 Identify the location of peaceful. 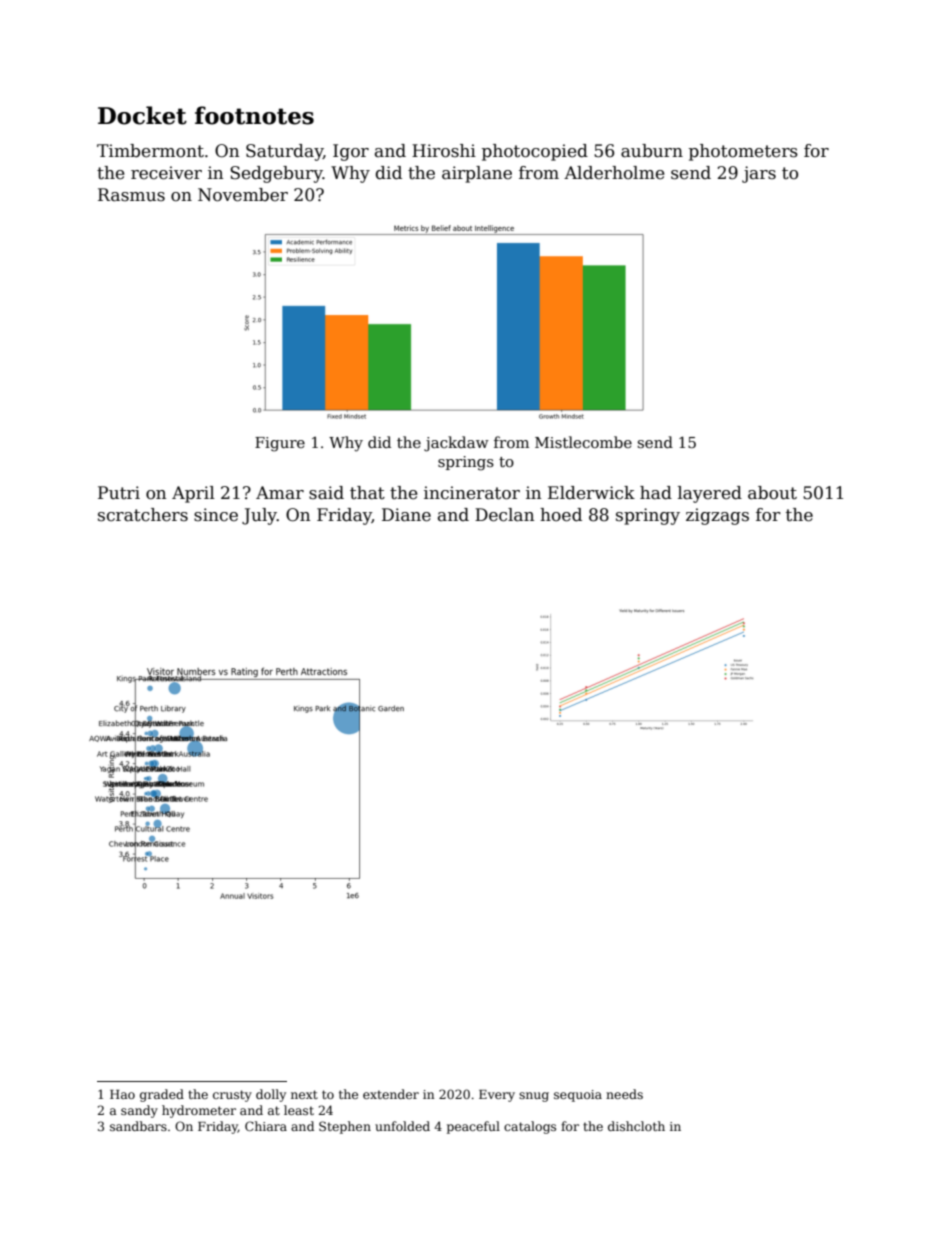
(473, 1127).
